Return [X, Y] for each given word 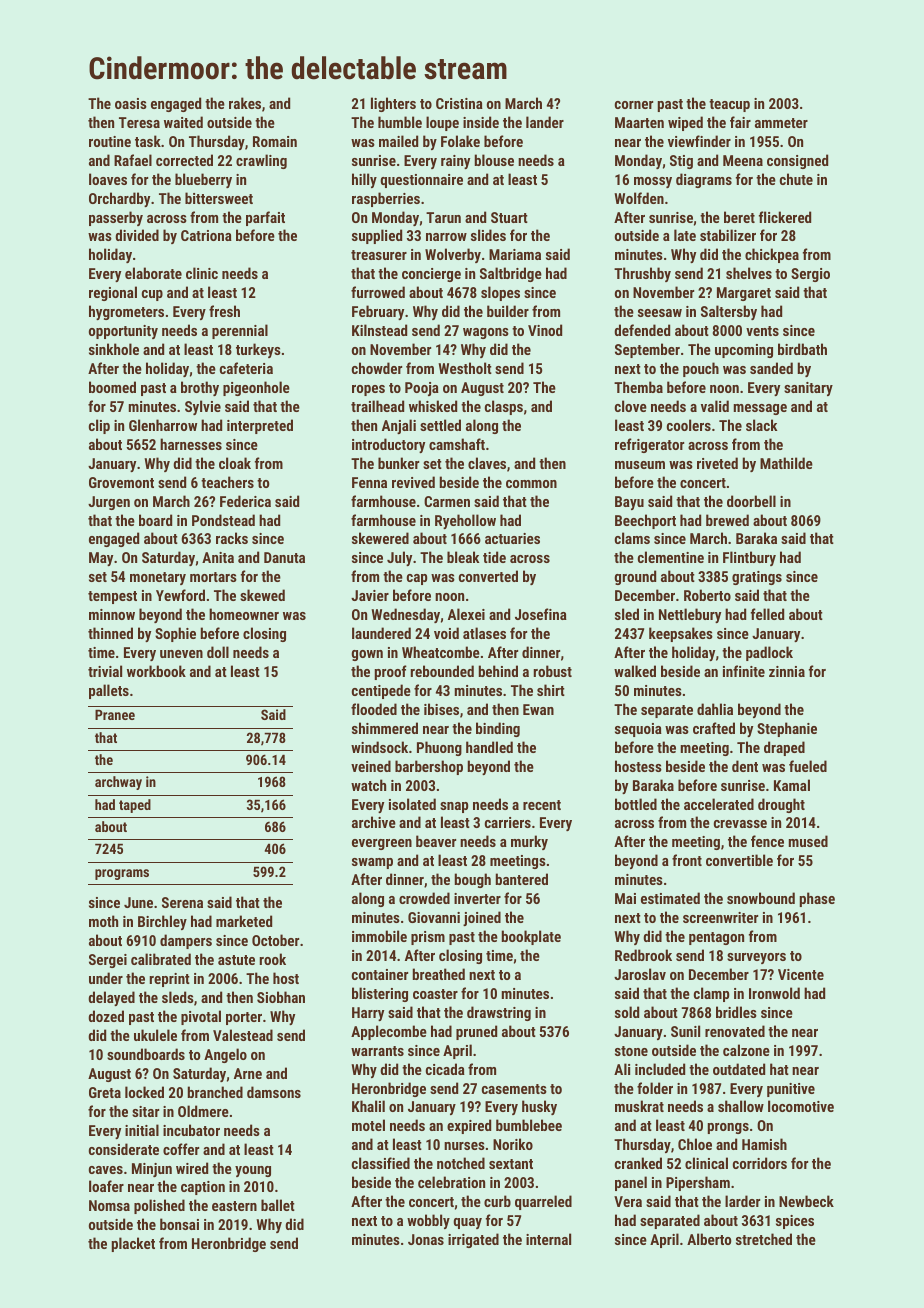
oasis [131, 103]
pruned [476, 1032]
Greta [105, 1092]
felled [767, 614]
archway [118, 783]
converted [488, 576]
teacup [729, 105]
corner [634, 105]
